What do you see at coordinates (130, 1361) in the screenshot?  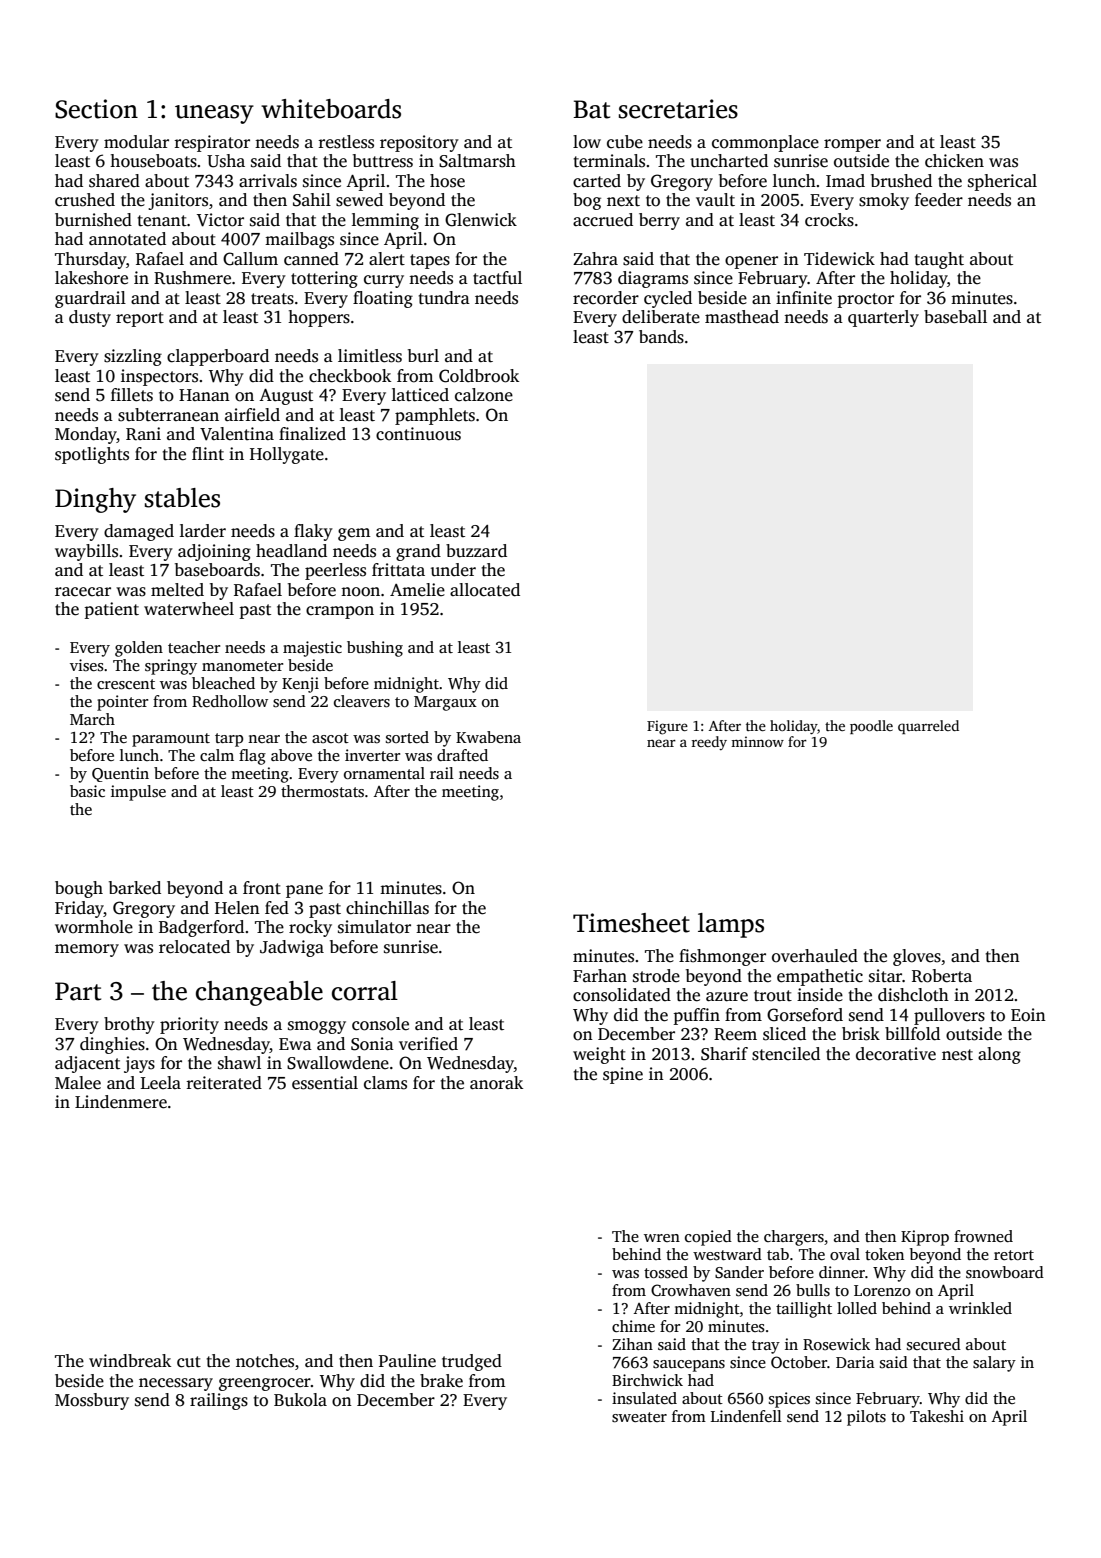 I see `windbreak` at bounding box center [130, 1361].
